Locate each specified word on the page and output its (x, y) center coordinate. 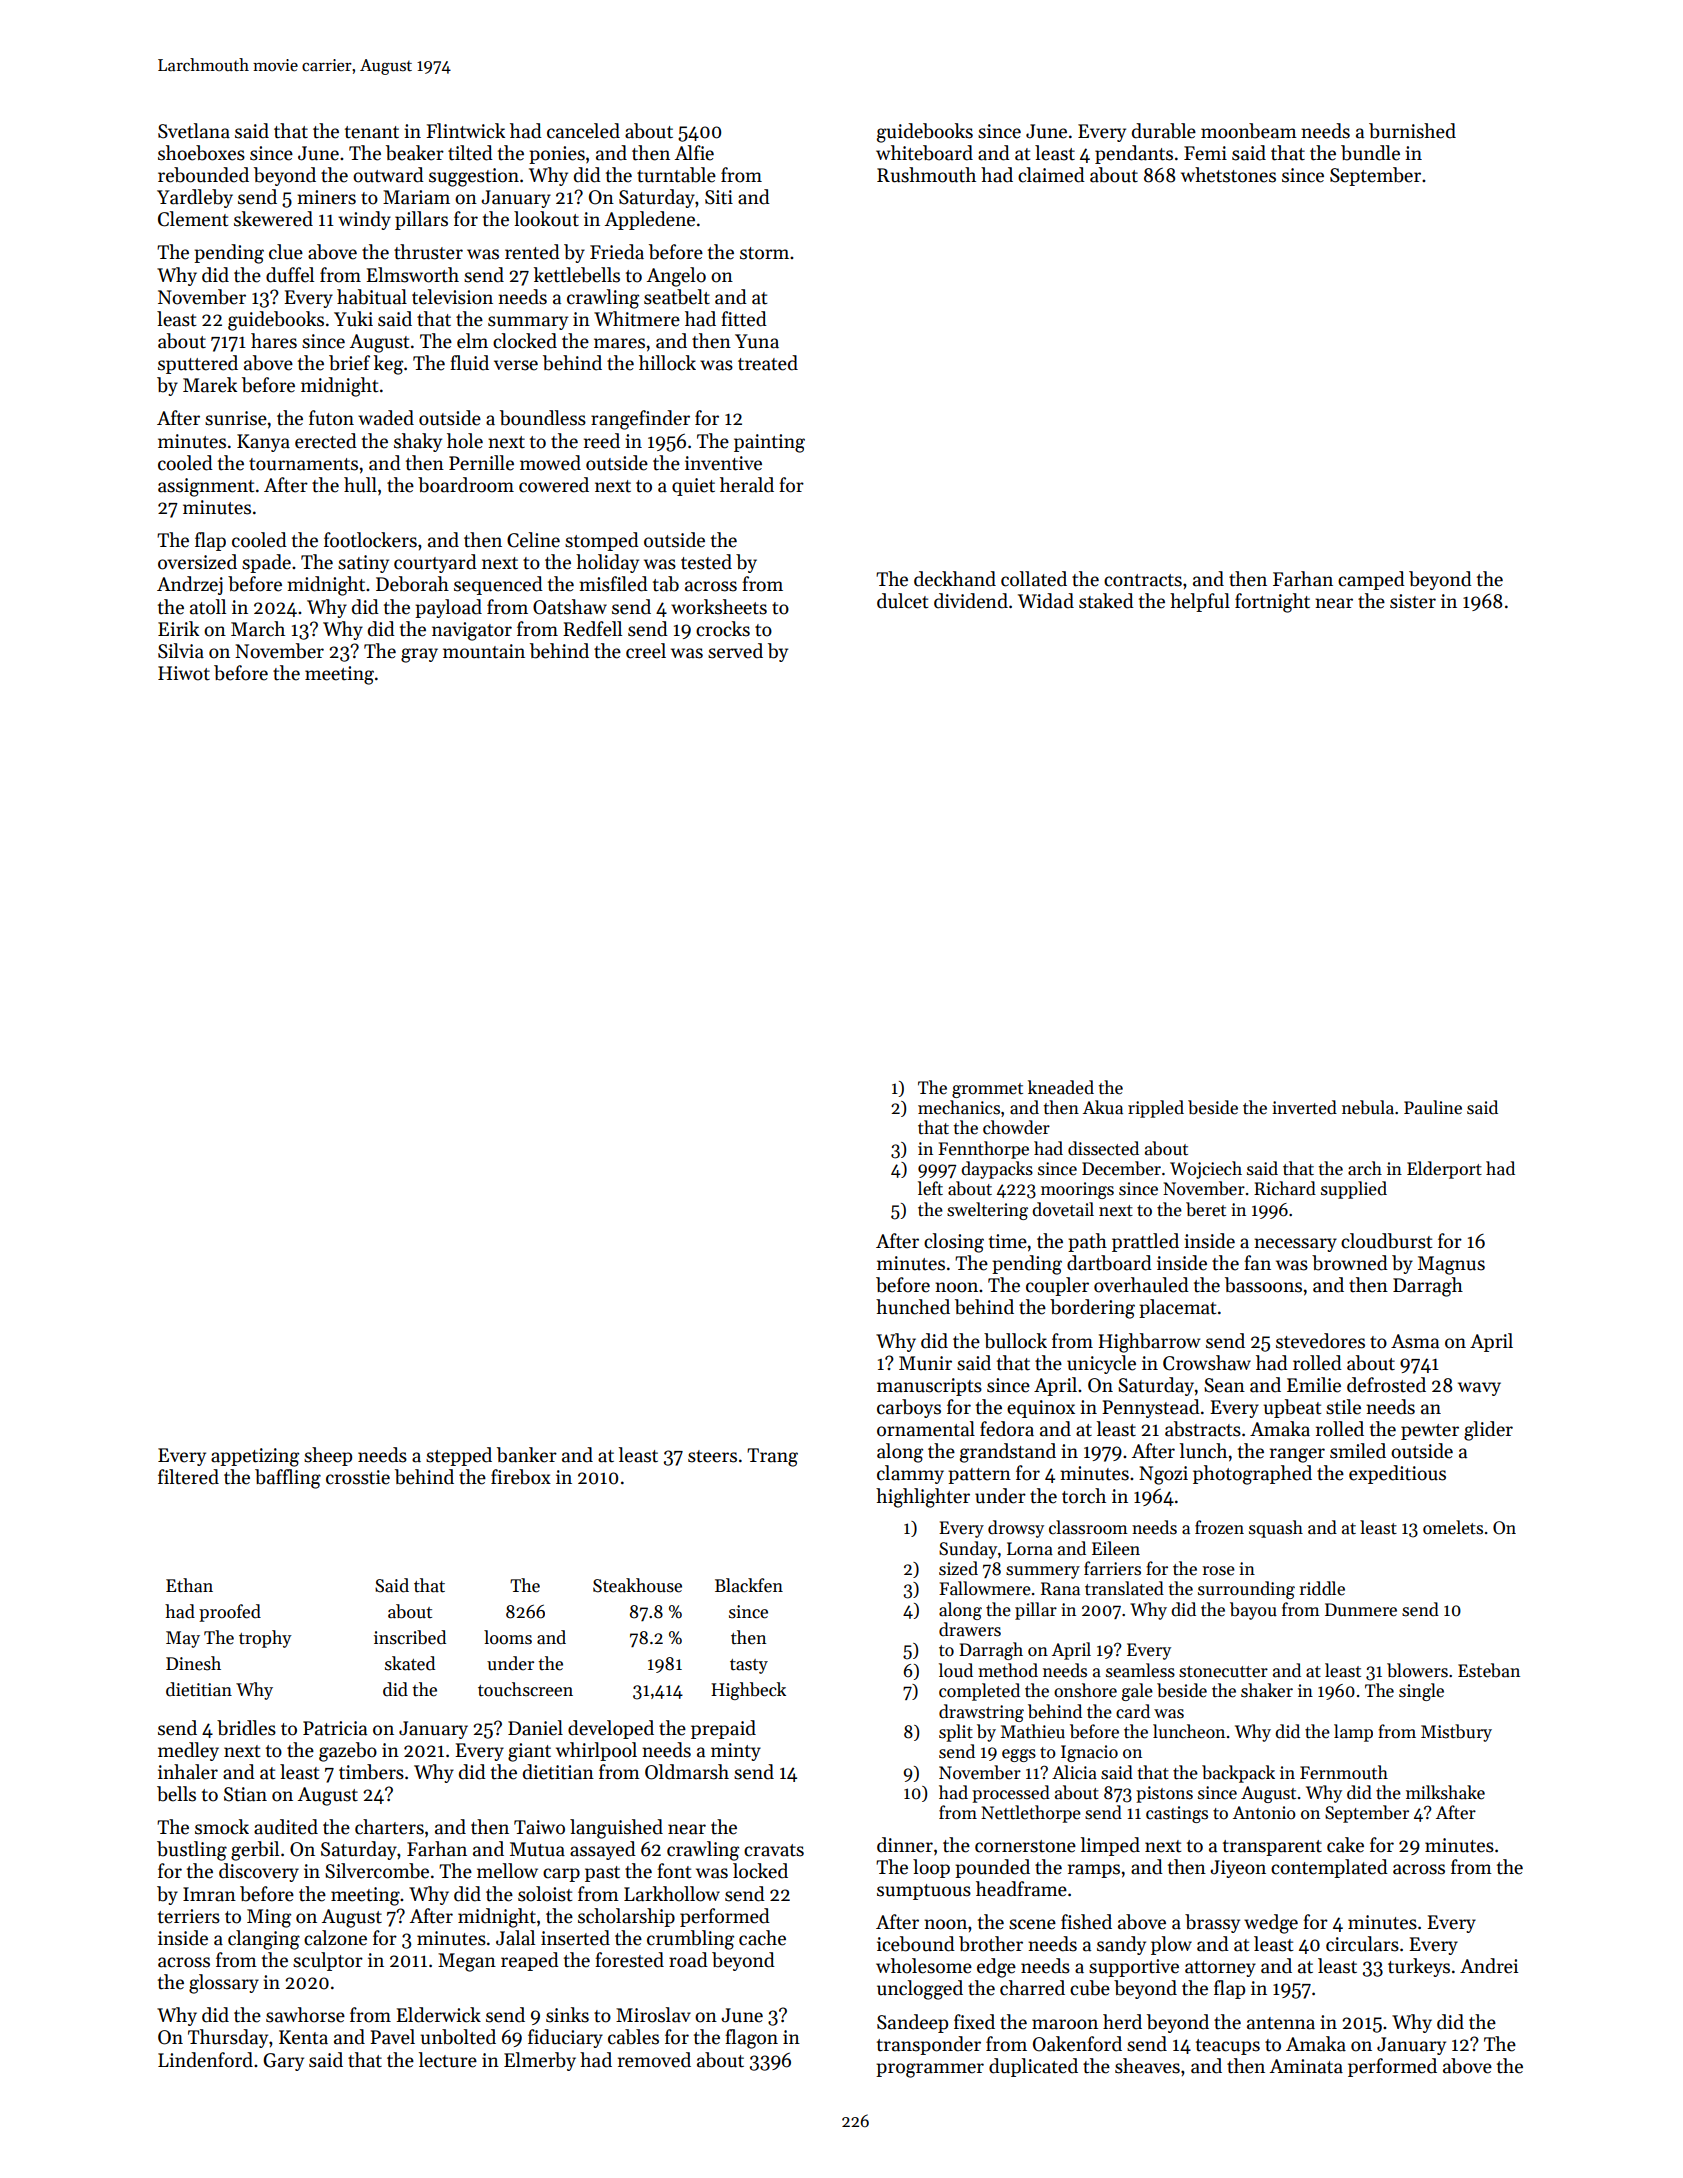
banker (527, 1455)
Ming (269, 1918)
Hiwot (184, 673)
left (930, 1188)
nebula (1368, 1107)
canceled (583, 131)
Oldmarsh (687, 1772)
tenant (372, 132)
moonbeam (1249, 131)
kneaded (1061, 1087)
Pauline (1433, 1107)
